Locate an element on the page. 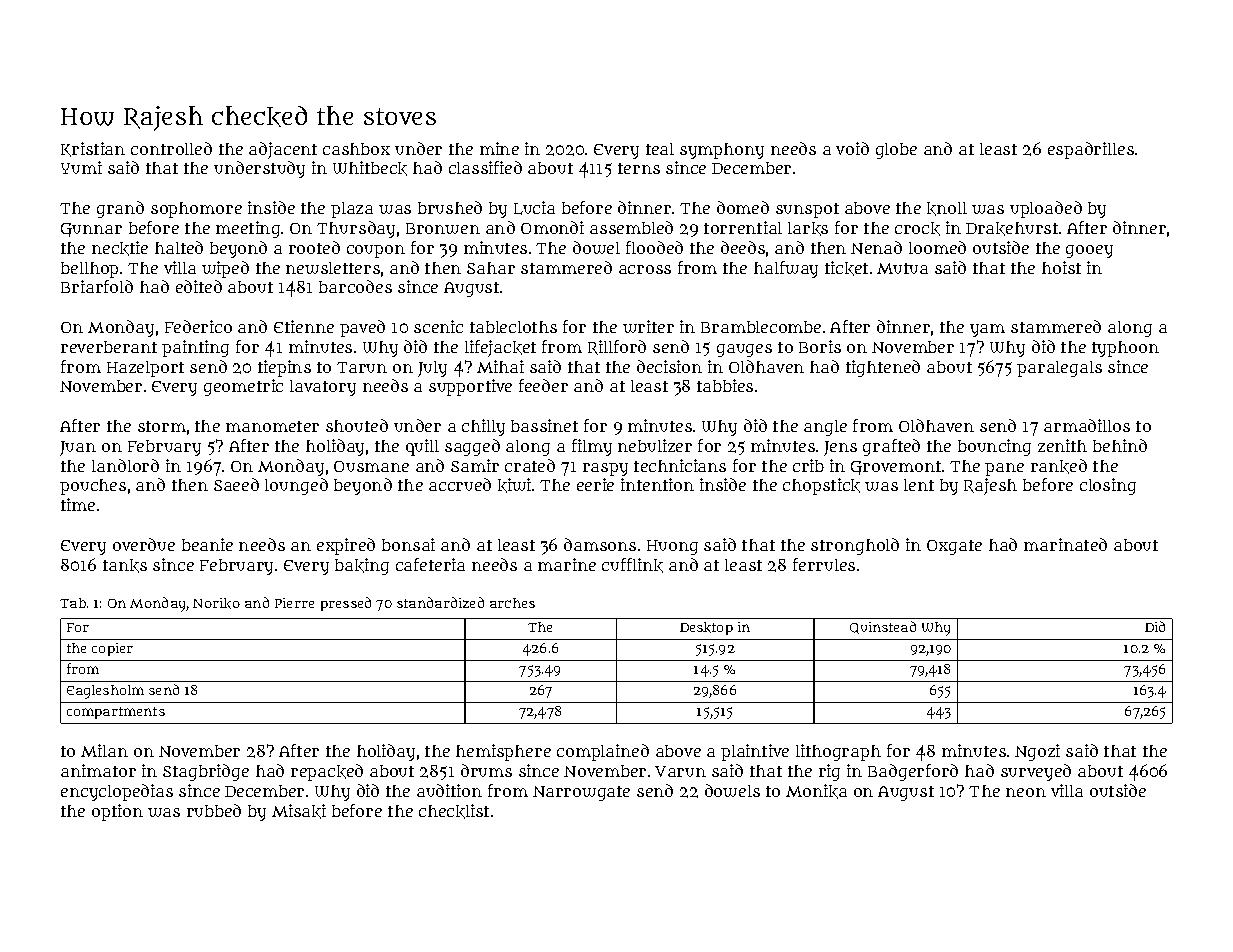 This document has height=952, width=1233. option is located at coordinates (117, 812).
